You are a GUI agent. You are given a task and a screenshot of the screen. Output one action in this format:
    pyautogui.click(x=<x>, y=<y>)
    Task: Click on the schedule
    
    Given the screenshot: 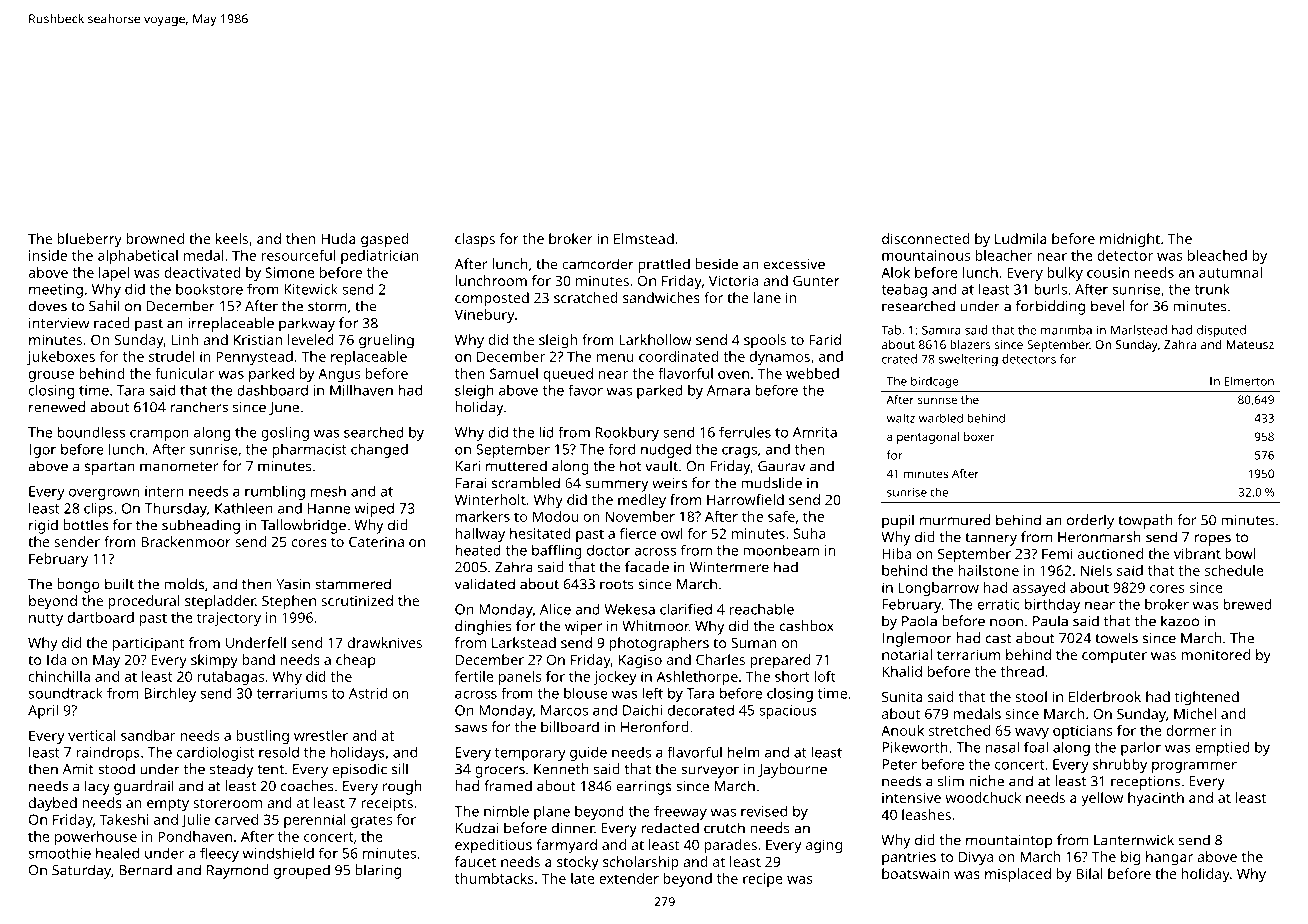 What is the action you would take?
    pyautogui.click(x=1234, y=570)
